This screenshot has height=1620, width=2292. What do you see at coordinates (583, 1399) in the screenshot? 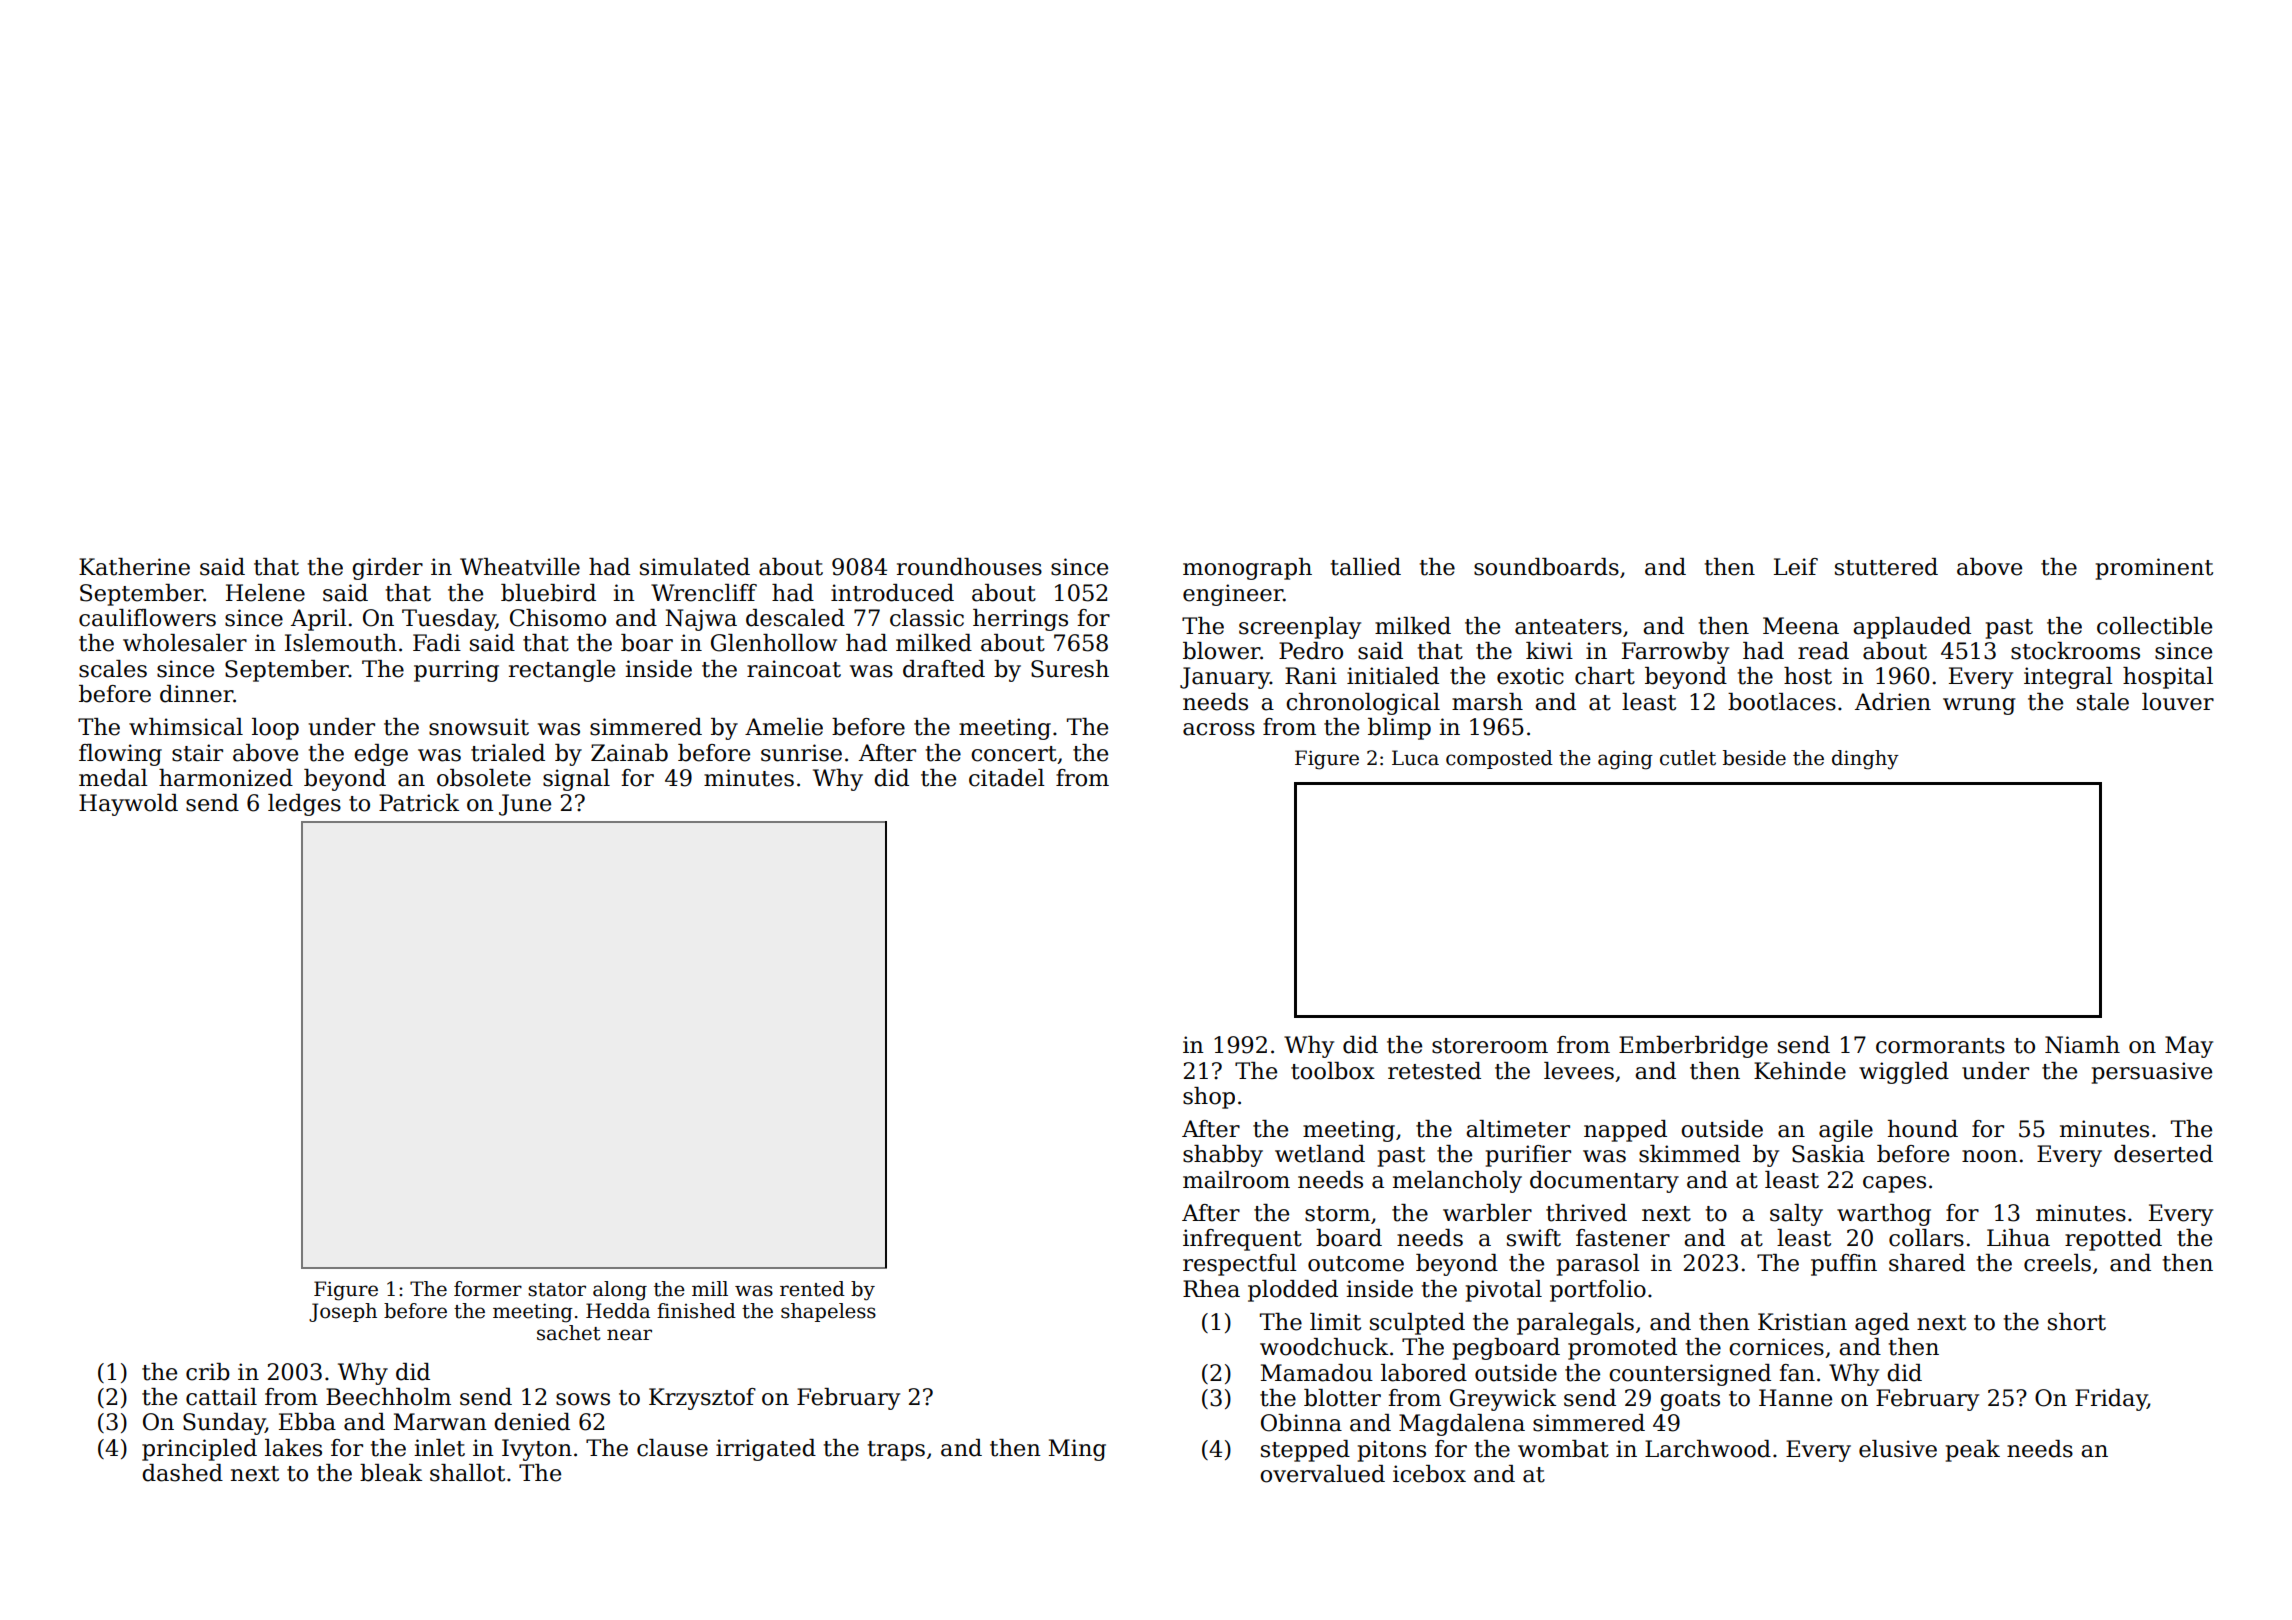
I see `sows` at bounding box center [583, 1399].
